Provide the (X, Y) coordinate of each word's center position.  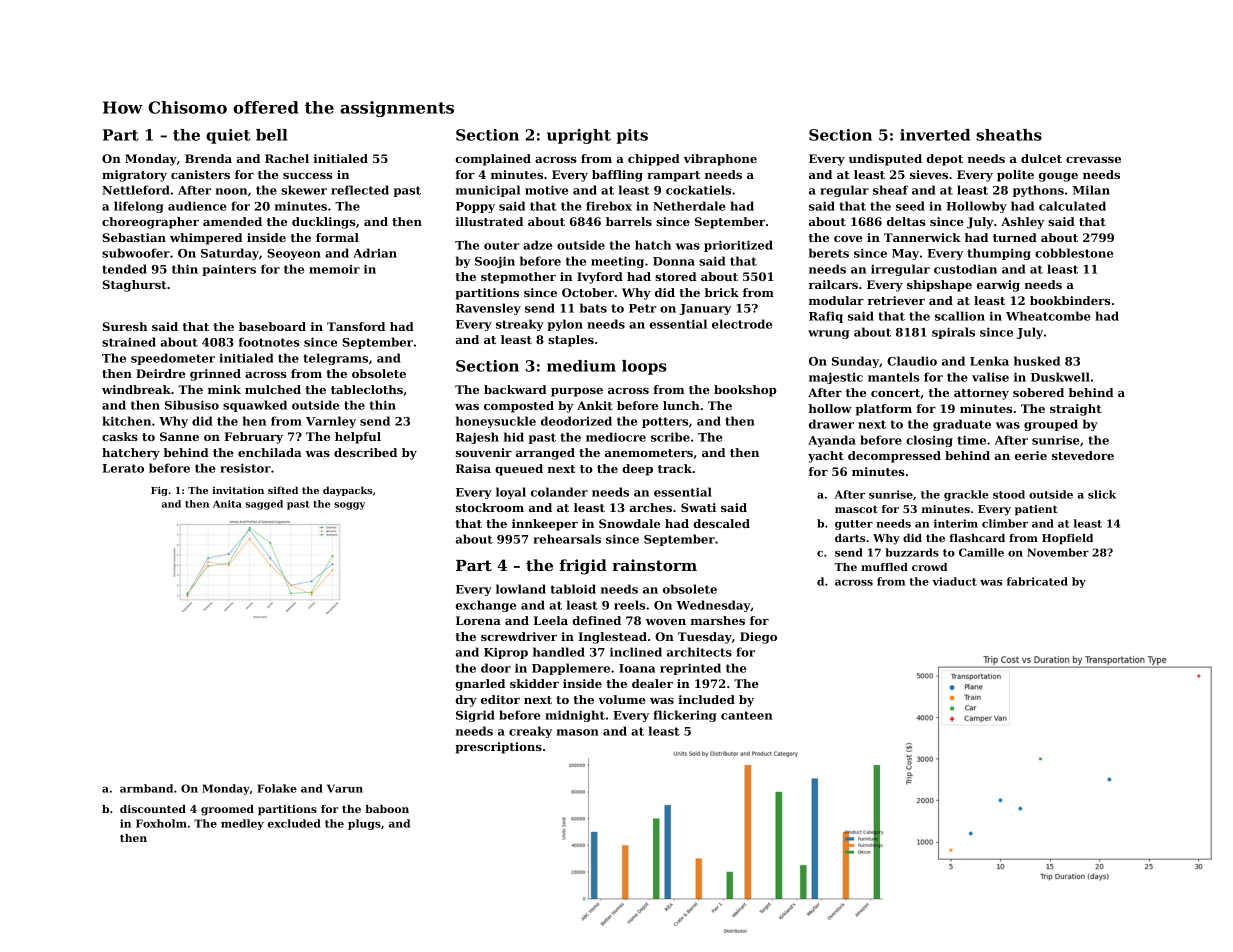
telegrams (335, 359)
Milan (1091, 190)
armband (146, 788)
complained (493, 160)
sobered (1038, 392)
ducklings (324, 223)
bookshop (745, 391)
